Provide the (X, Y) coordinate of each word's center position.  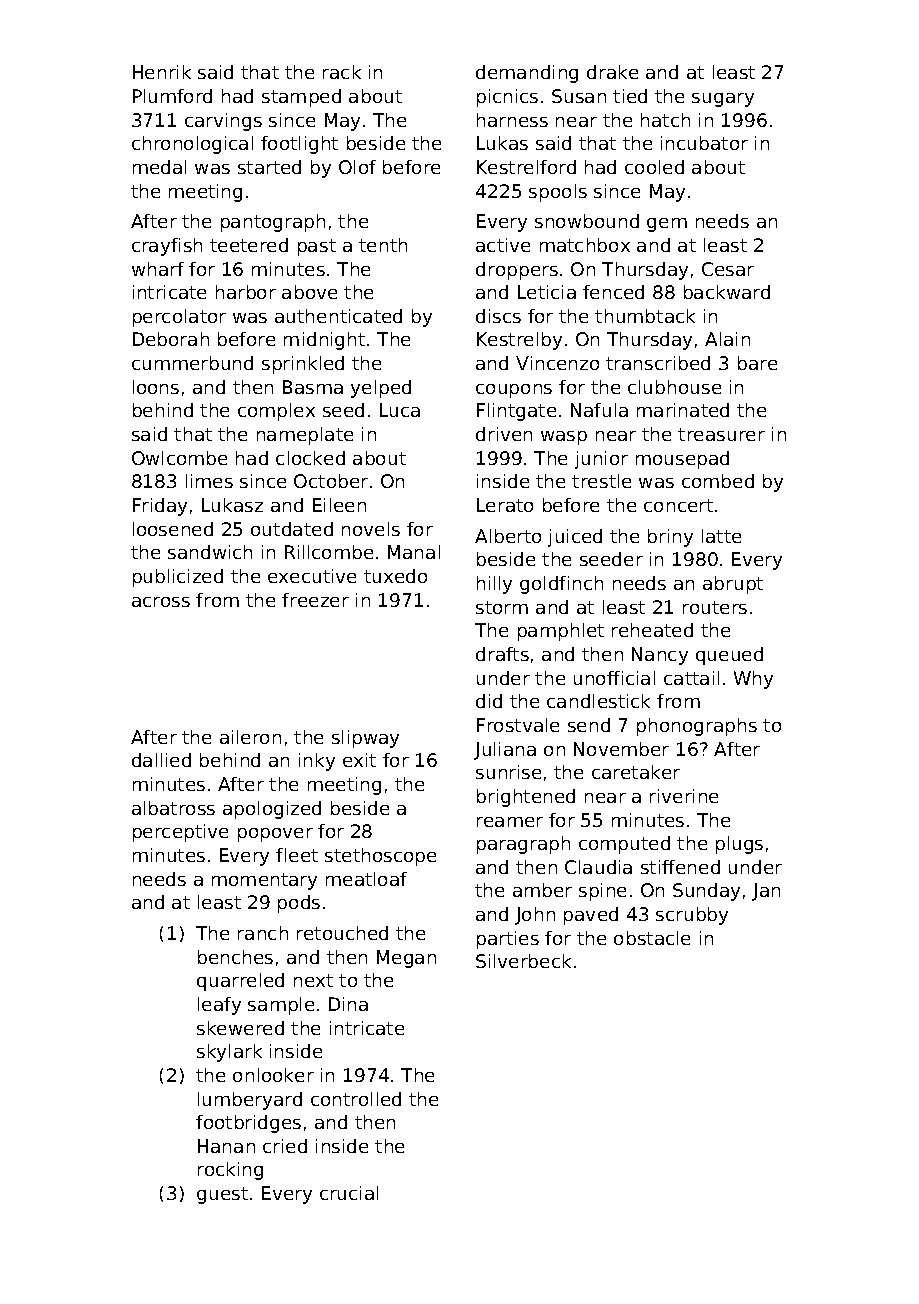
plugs (739, 845)
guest (222, 1195)
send (589, 725)
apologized (272, 810)
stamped (301, 98)
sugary (723, 100)
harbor (246, 292)
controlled (356, 1099)
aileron (250, 737)
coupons (514, 391)
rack (342, 72)
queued (729, 656)
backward (727, 292)
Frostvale (518, 725)
